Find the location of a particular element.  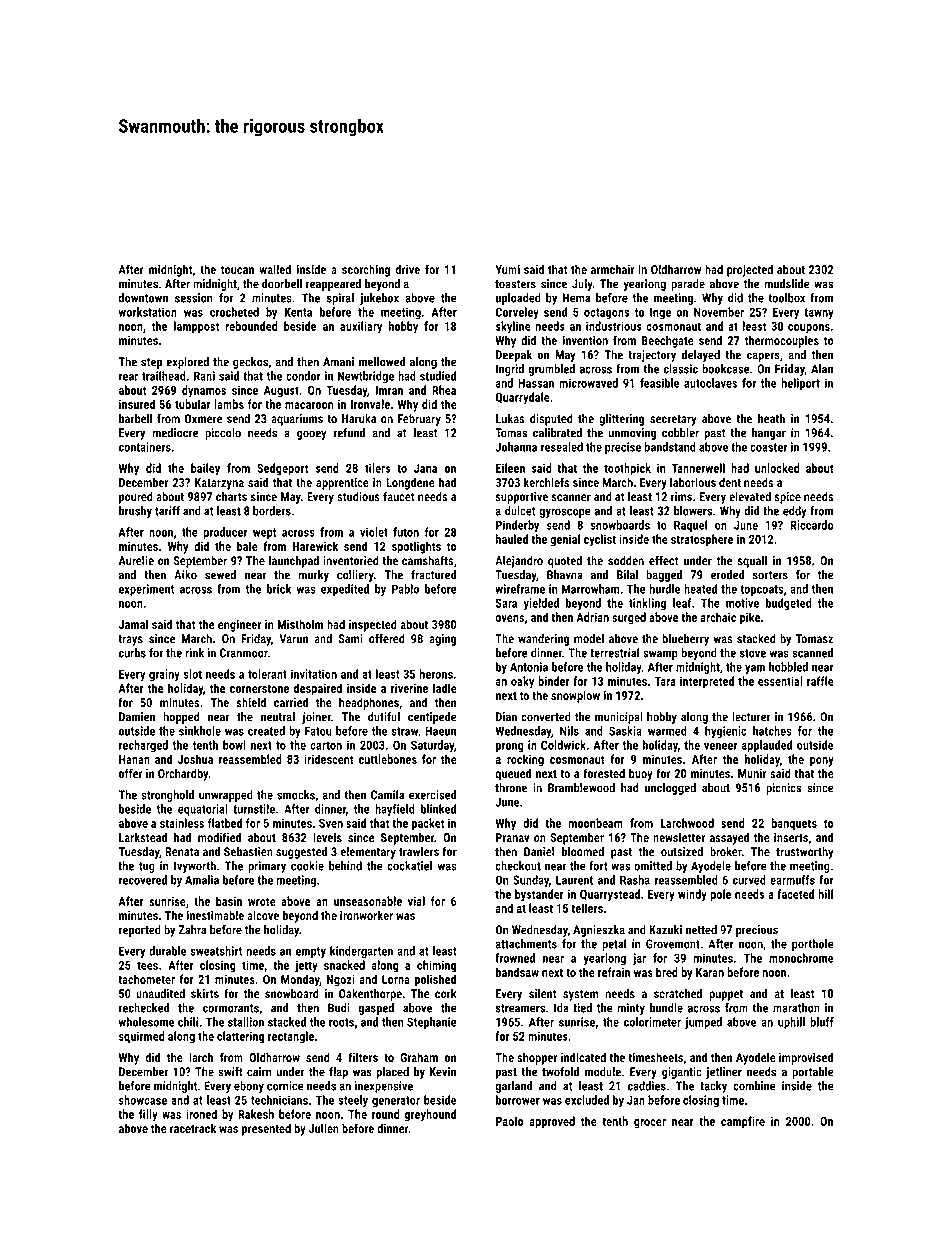

Rakesh is located at coordinates (256, 1114).
